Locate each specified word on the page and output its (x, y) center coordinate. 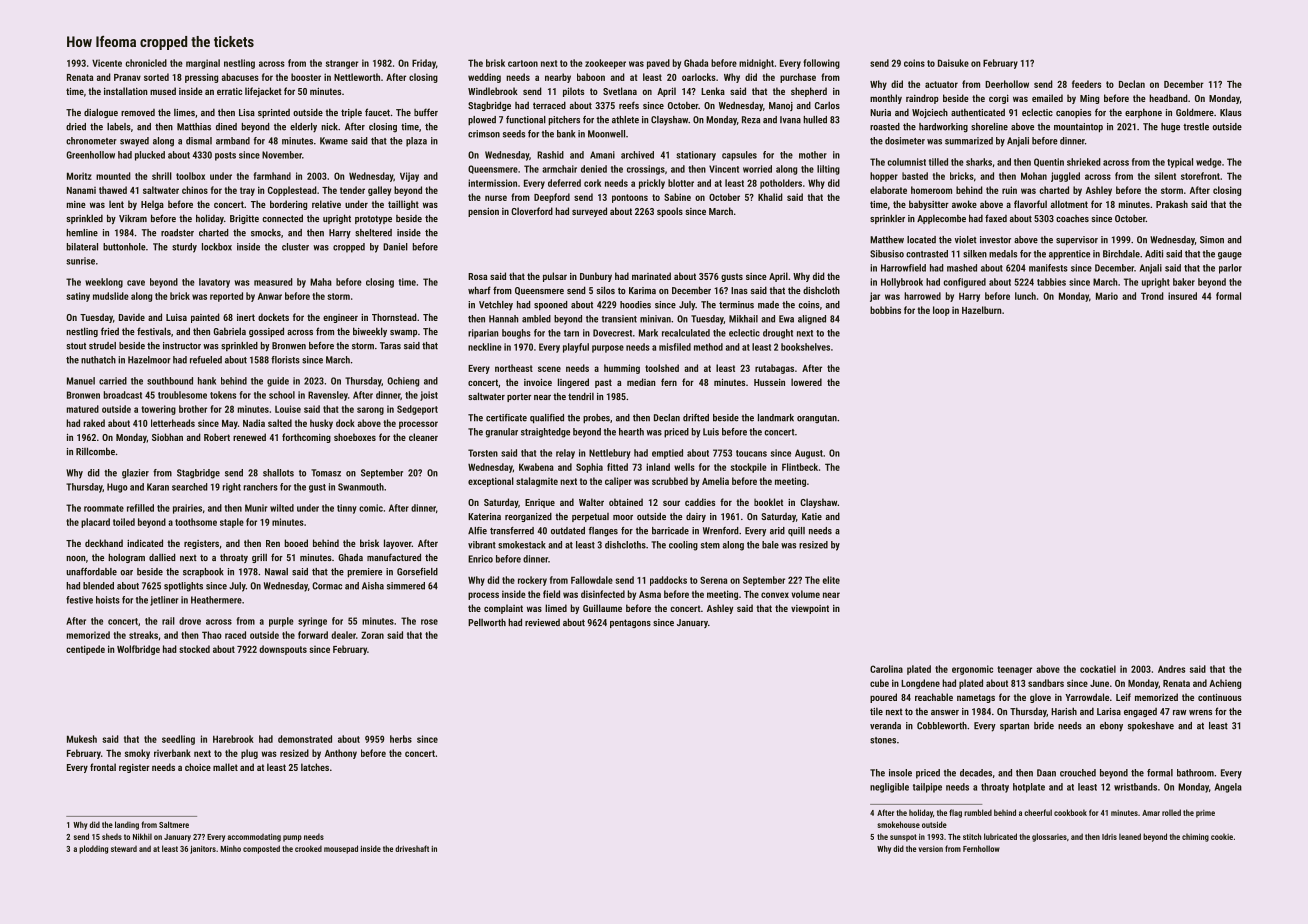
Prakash (1172, 204)
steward (124, 848)
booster (306, 77)
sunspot (903, 838)
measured (273, 282)
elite (831, 580)
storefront (1200, 176)
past (603, 383)
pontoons (630, 198)
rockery (532, 581)
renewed (249, 437)
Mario (1107, 296)
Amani (602, 155)
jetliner (164, 601)
